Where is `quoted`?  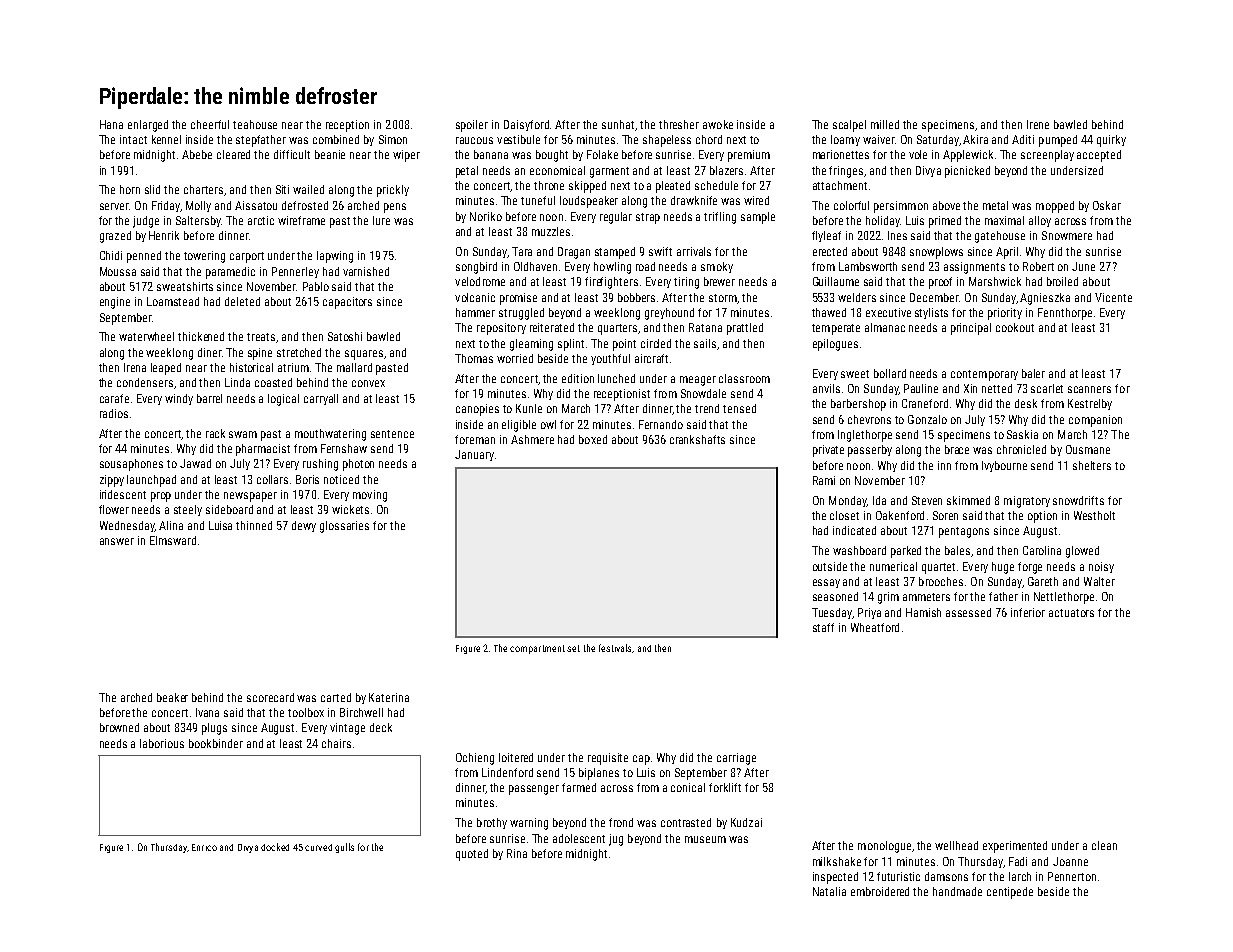 quoted is located at coordinates (472, 855).
